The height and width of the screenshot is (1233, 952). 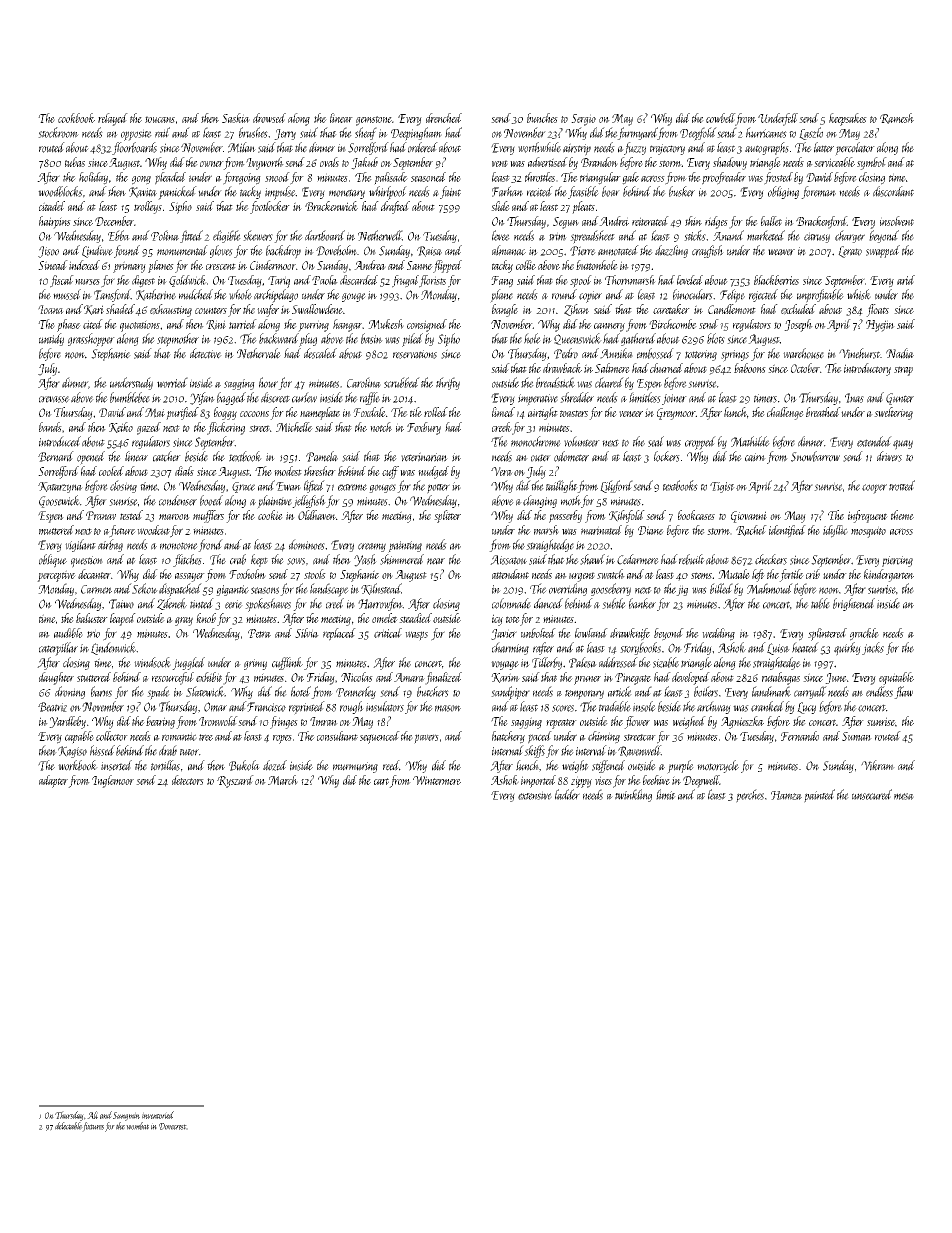 I want to click on cairn, so click(x=755, y=457).
